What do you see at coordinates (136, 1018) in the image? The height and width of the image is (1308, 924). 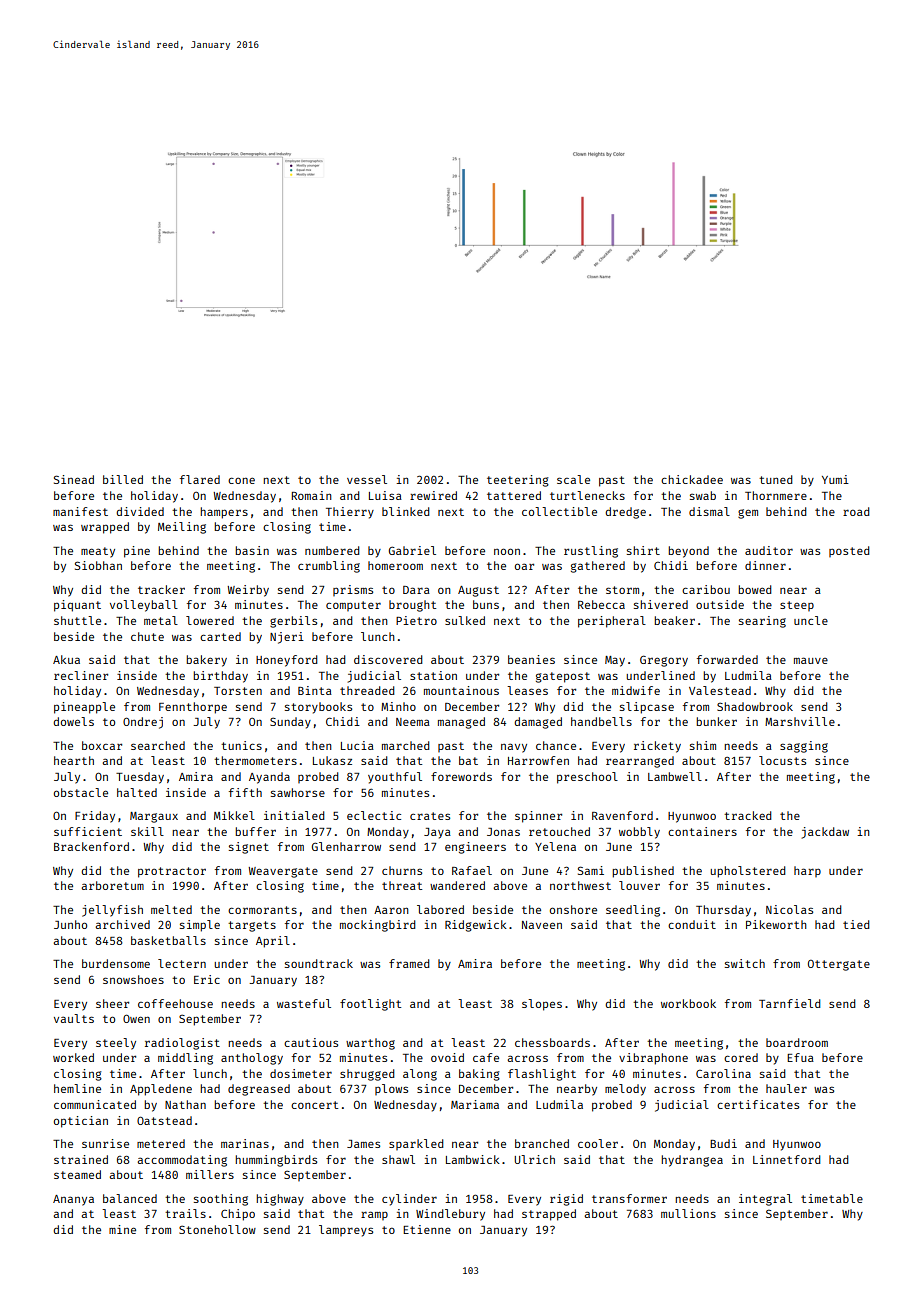 I see `Owen` at bounding box center [136, 1018].
